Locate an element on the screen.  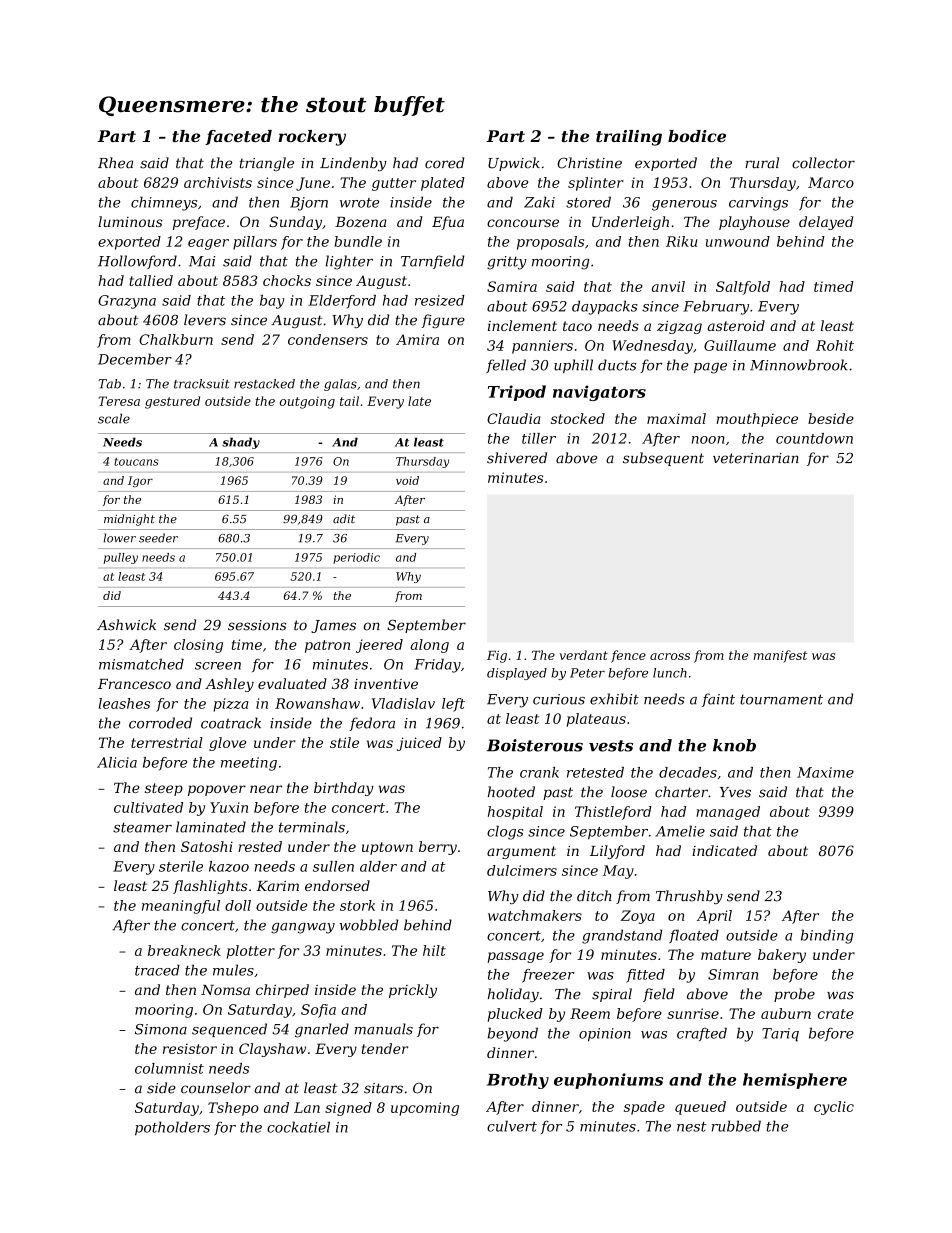
breakneck is located at coordinates (184, 950).
